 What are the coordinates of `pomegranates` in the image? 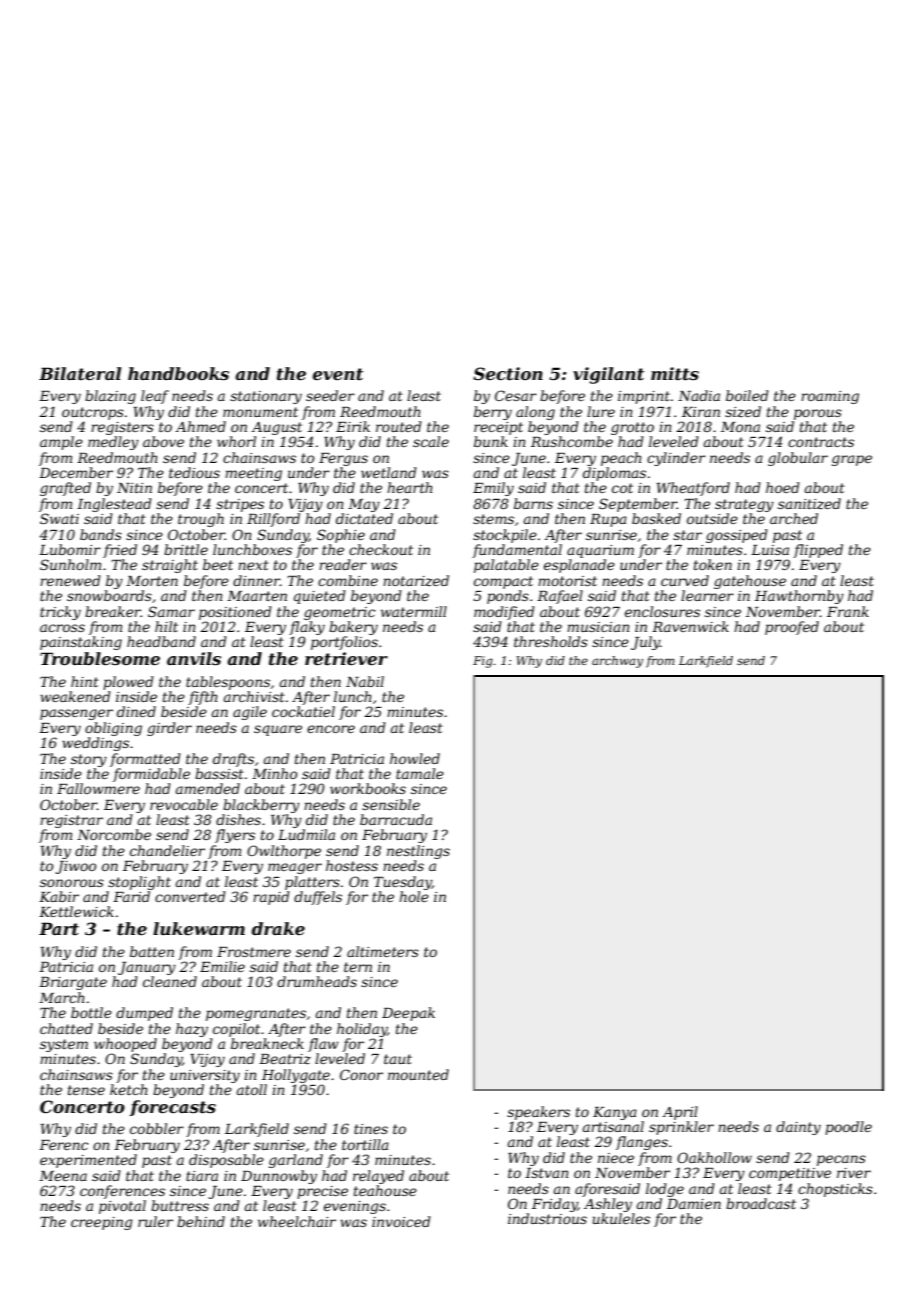 It's located at (256, 1014).
